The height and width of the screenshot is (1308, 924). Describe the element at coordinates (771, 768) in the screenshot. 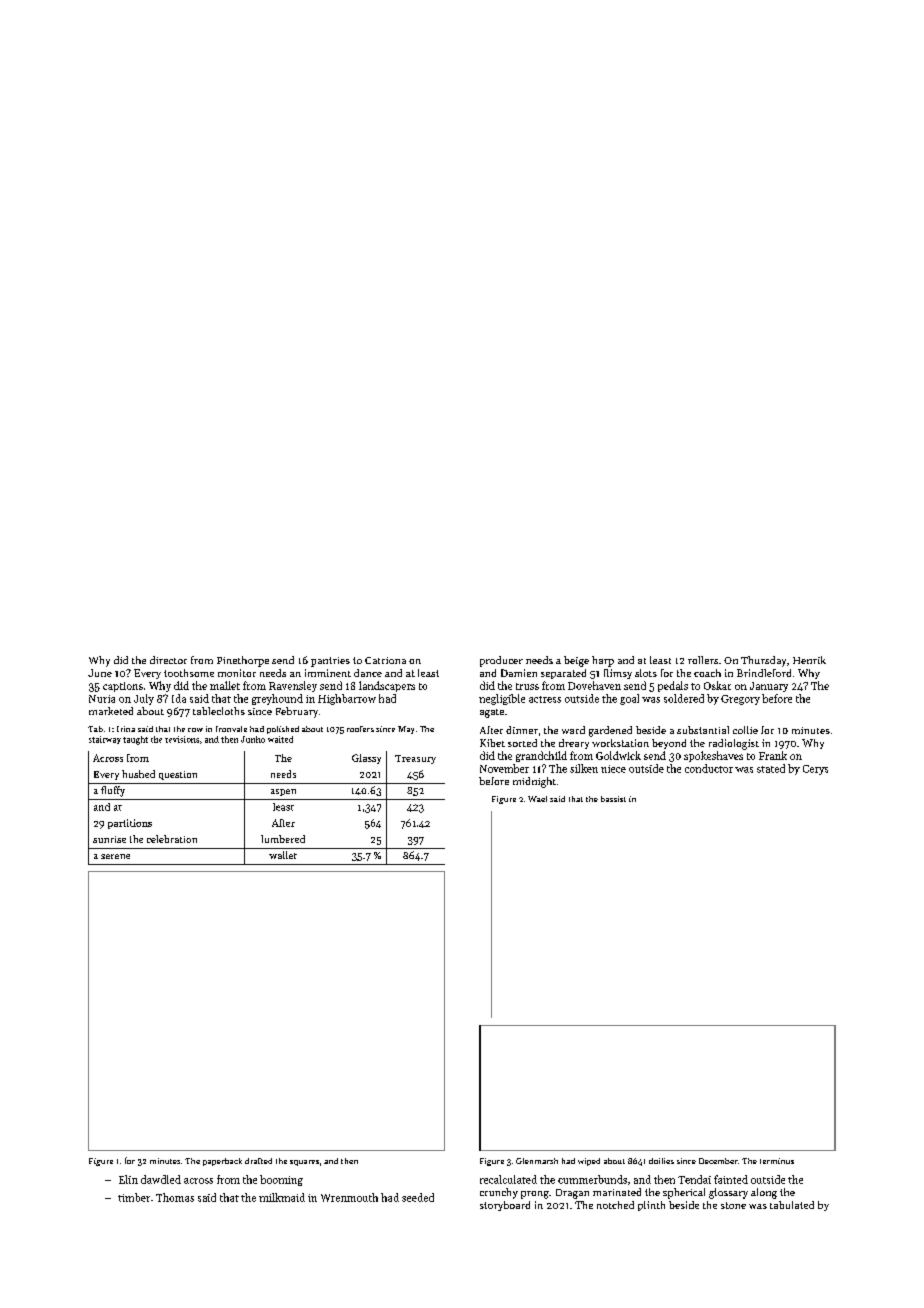

I see `stated` at that location.
